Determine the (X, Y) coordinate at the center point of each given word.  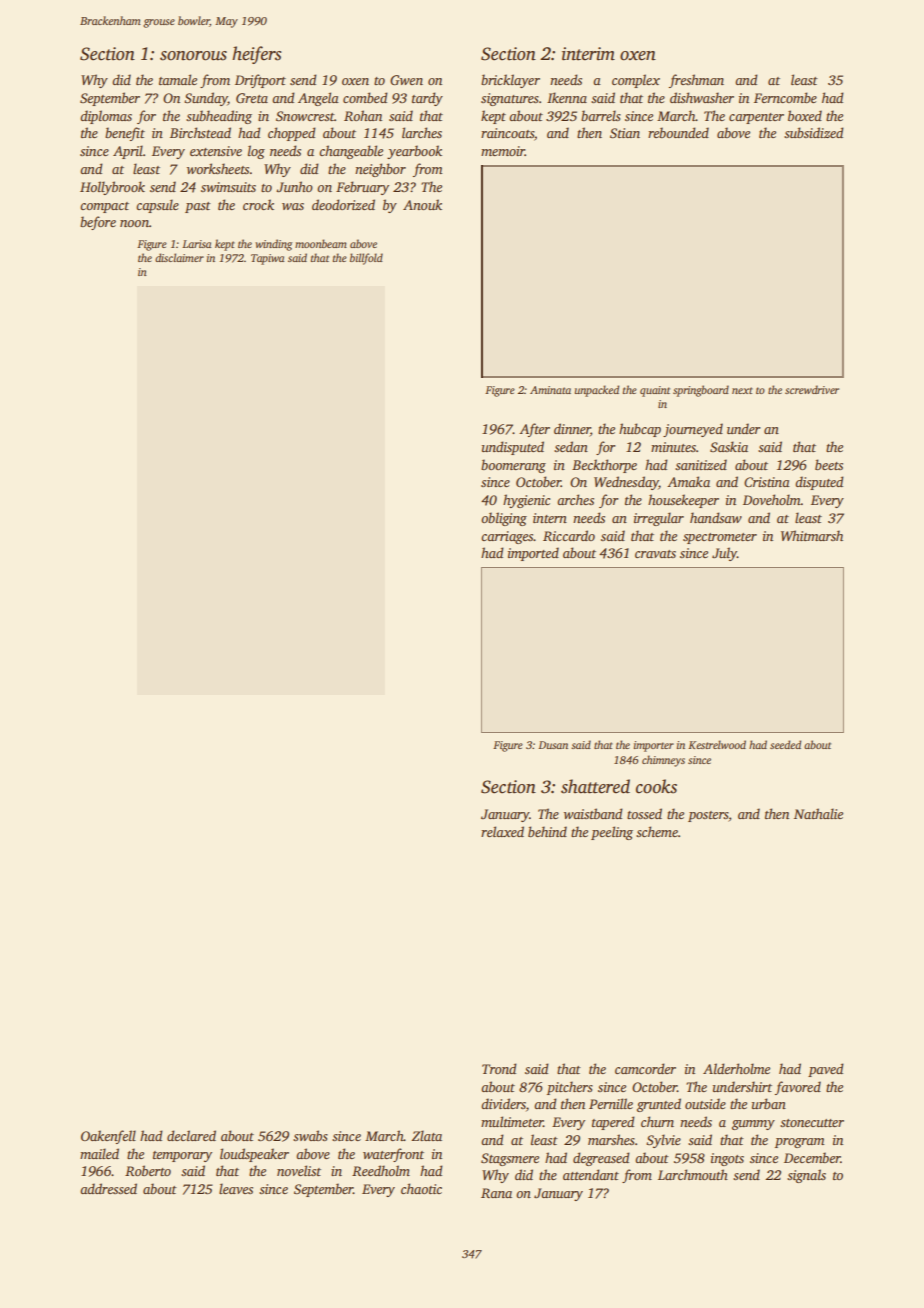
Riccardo (569, 535)
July (724, 554)
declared (191, 1135)
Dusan (553, 745)
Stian (625, 133)
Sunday (206, 99)
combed (365, 97)
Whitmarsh (812, 535)
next (742, 390)
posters (708, 816)
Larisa (196, 244)
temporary (182, 1156)
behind (547, 831)
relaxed (502, 831)
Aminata (550, 390)
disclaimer (179, 257)
